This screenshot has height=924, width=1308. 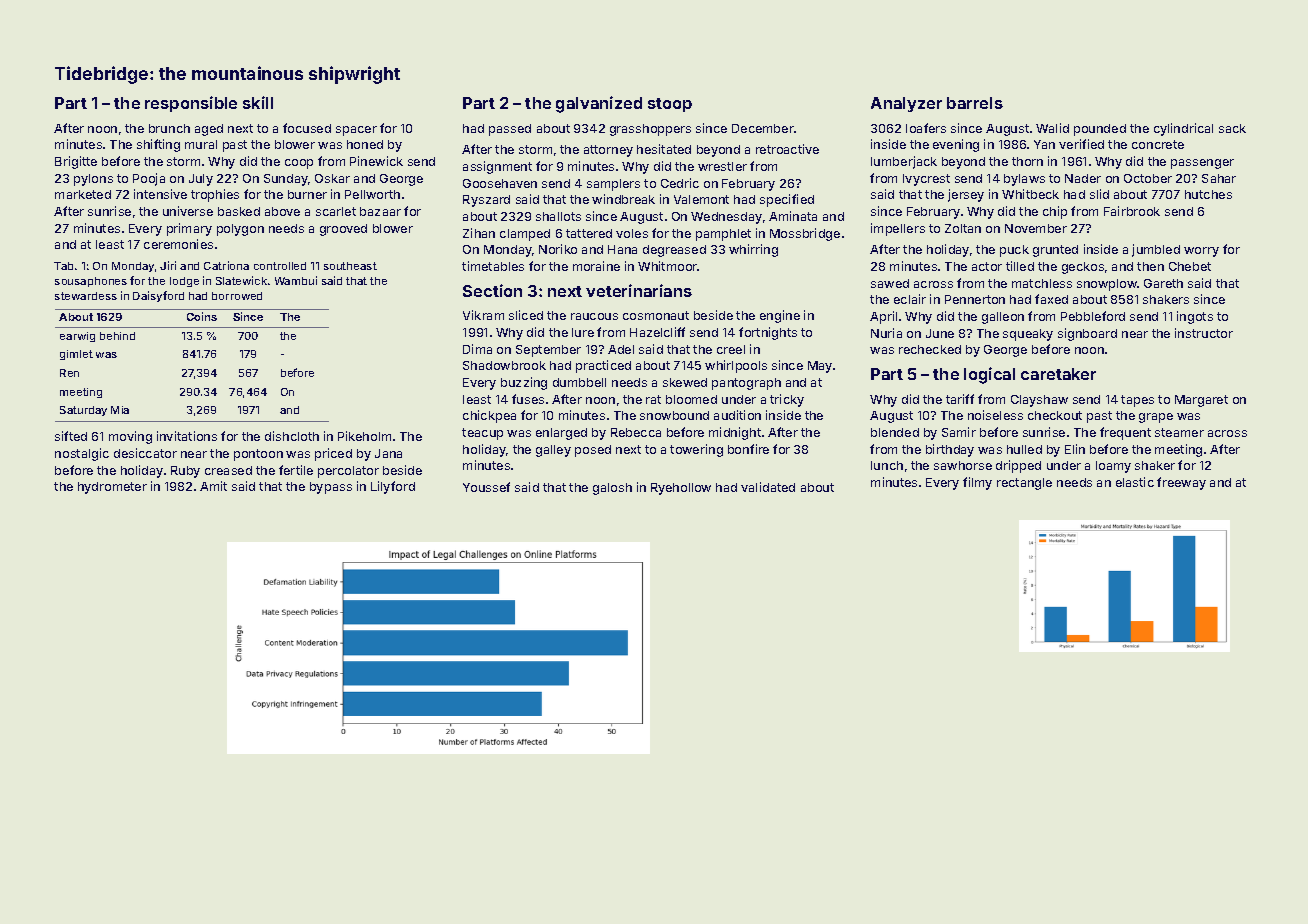 I want to click on Coins, so click(x=202, y=316).
